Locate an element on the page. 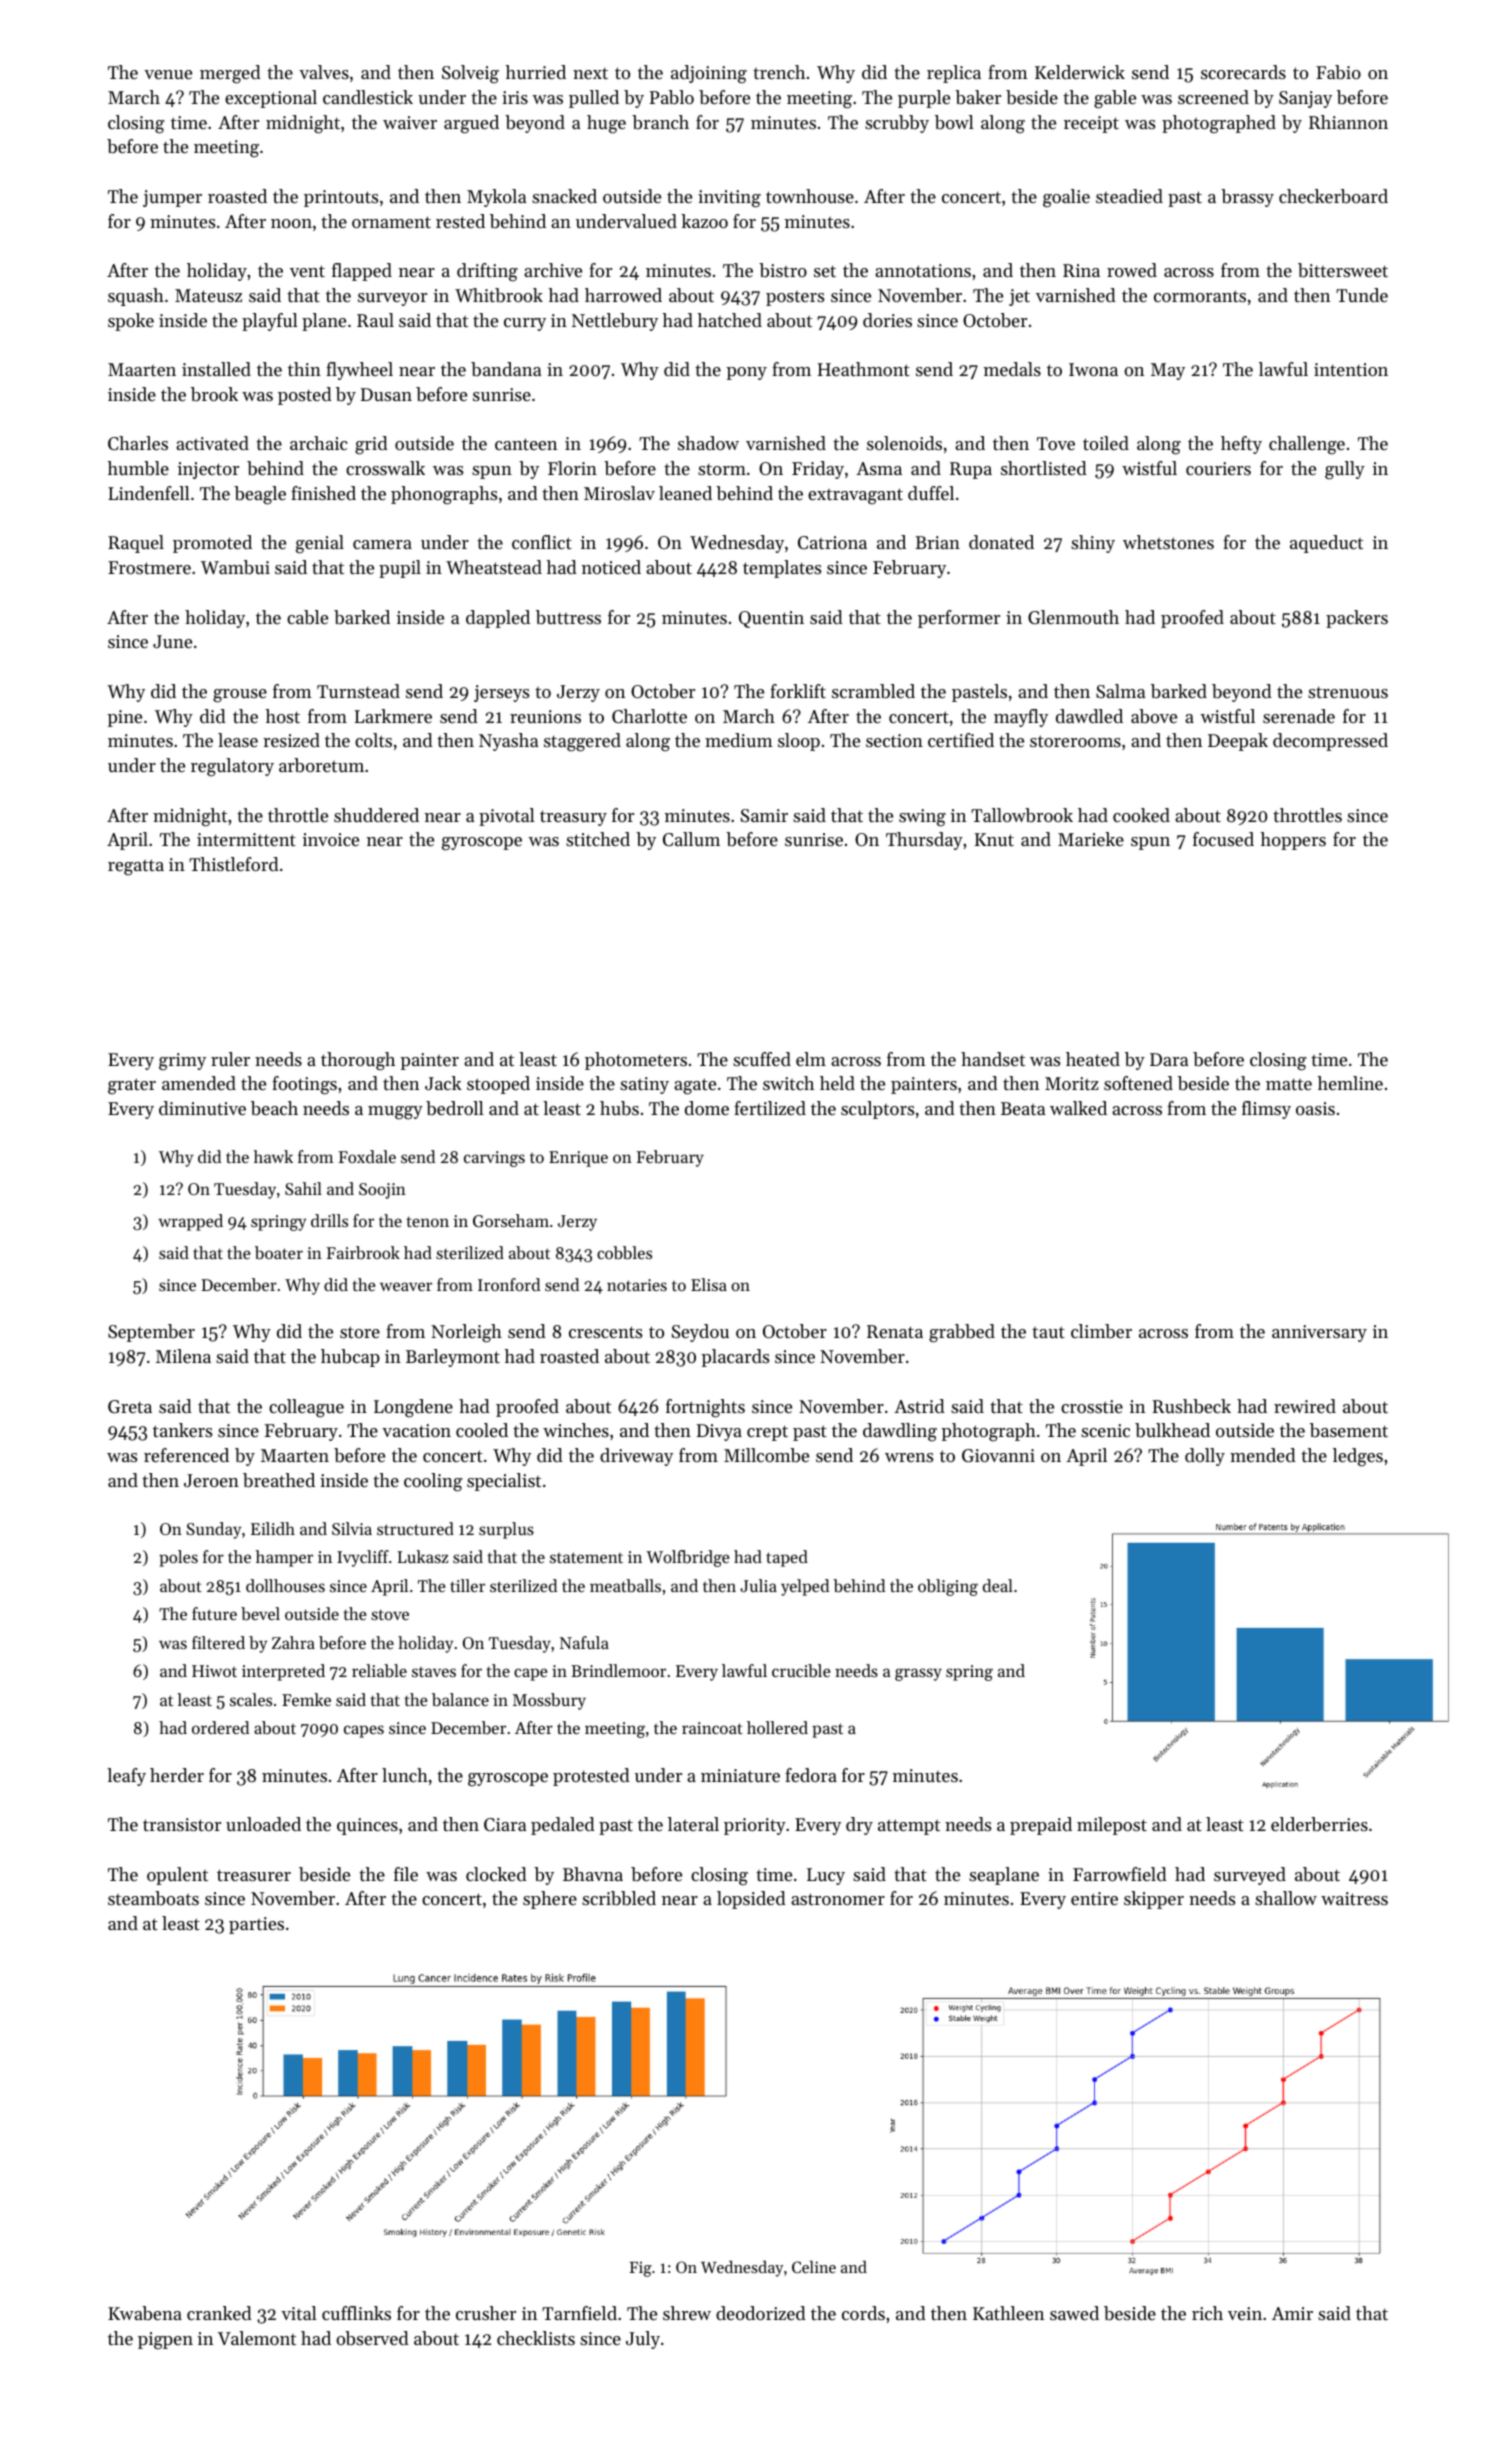 Image resolution: width=1496 pixels, height=2464 pixels. mayfly is located at coordinates (1021, 718).
